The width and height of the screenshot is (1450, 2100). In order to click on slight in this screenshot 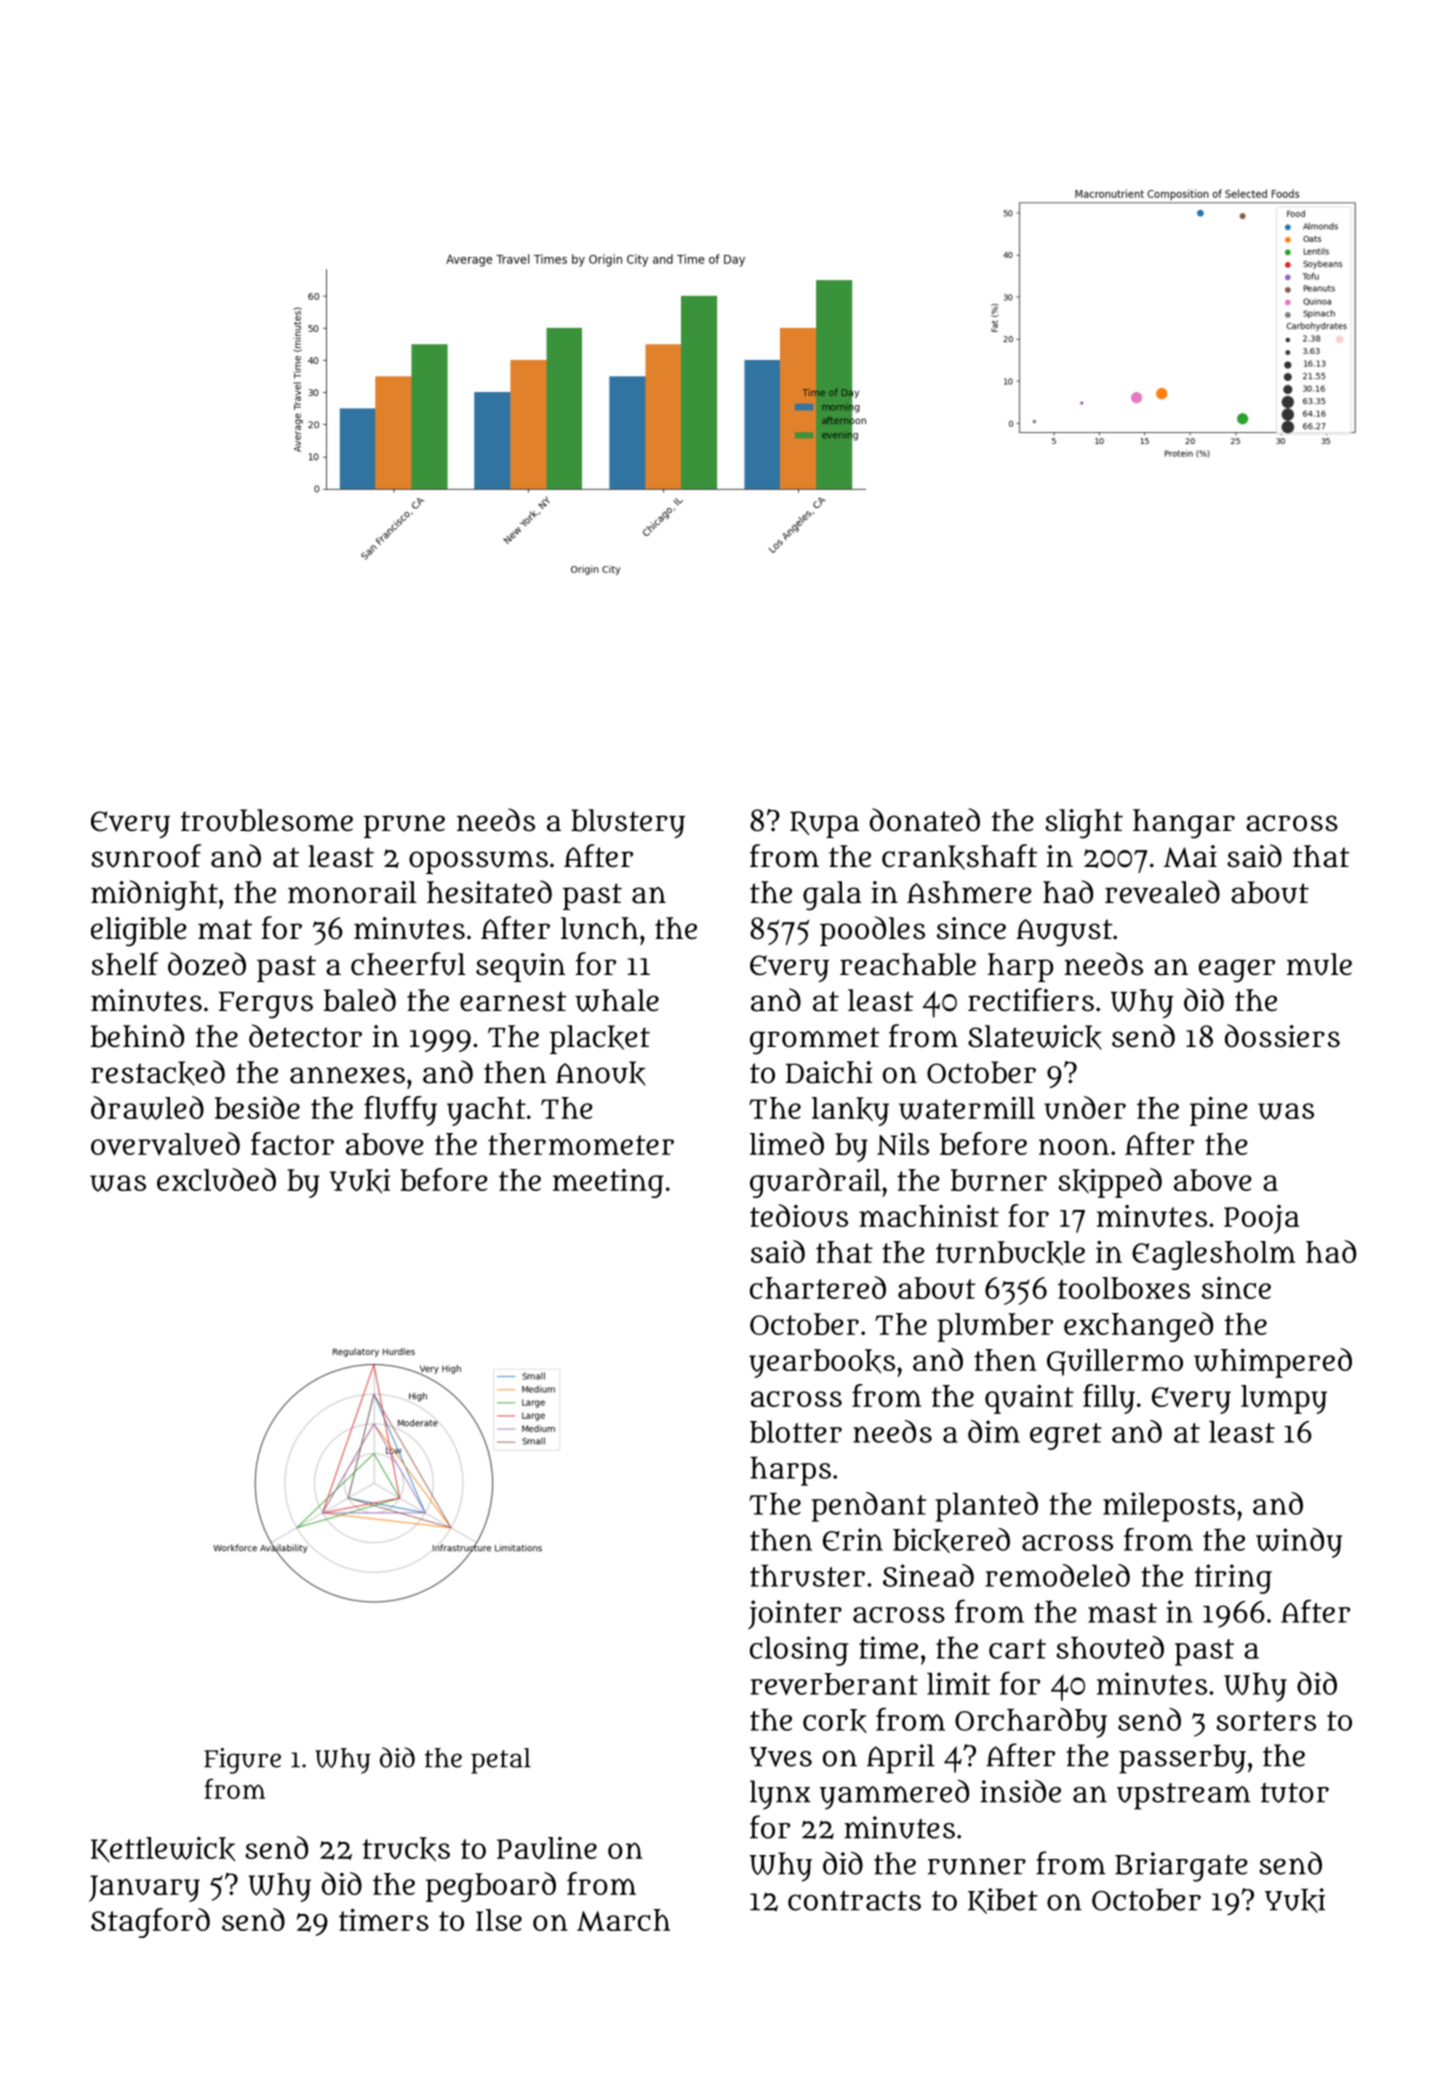, I will do `click(1084, 824)`.
